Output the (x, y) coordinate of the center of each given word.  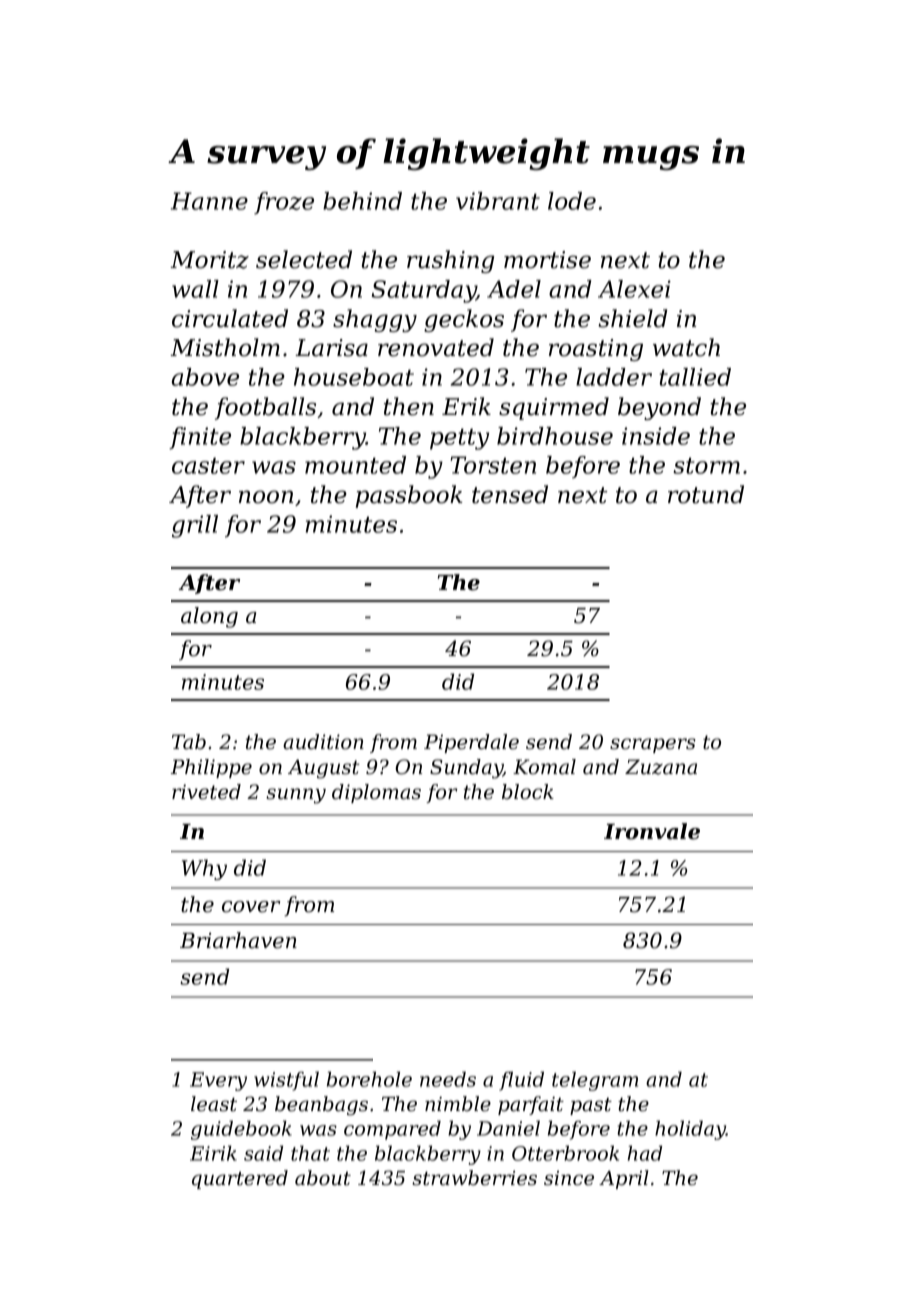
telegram (595, 1081)
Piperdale (471, 743)
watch (686, 347)
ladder (614, 377)
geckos (464, 320)
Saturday (424, 291)
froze (284, 203)
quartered (240, 1179)
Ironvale (652, 831)
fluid (521, 1081)
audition (323, 742)
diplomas (376, 793)
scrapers (653, 745)
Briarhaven (238, 940)
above (205, 377)
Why (204, 869)
